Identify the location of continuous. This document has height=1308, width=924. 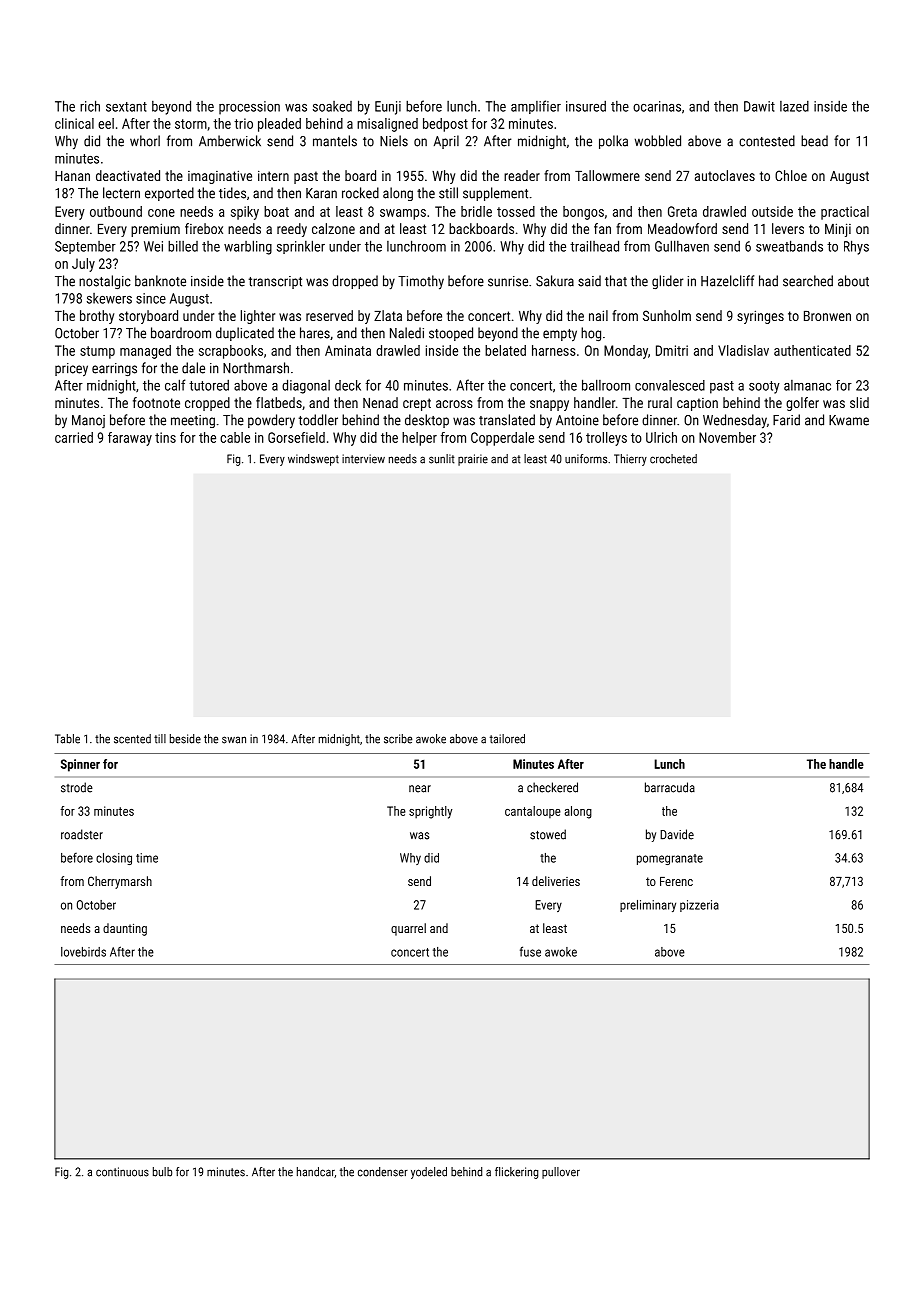
(122, 1172).
